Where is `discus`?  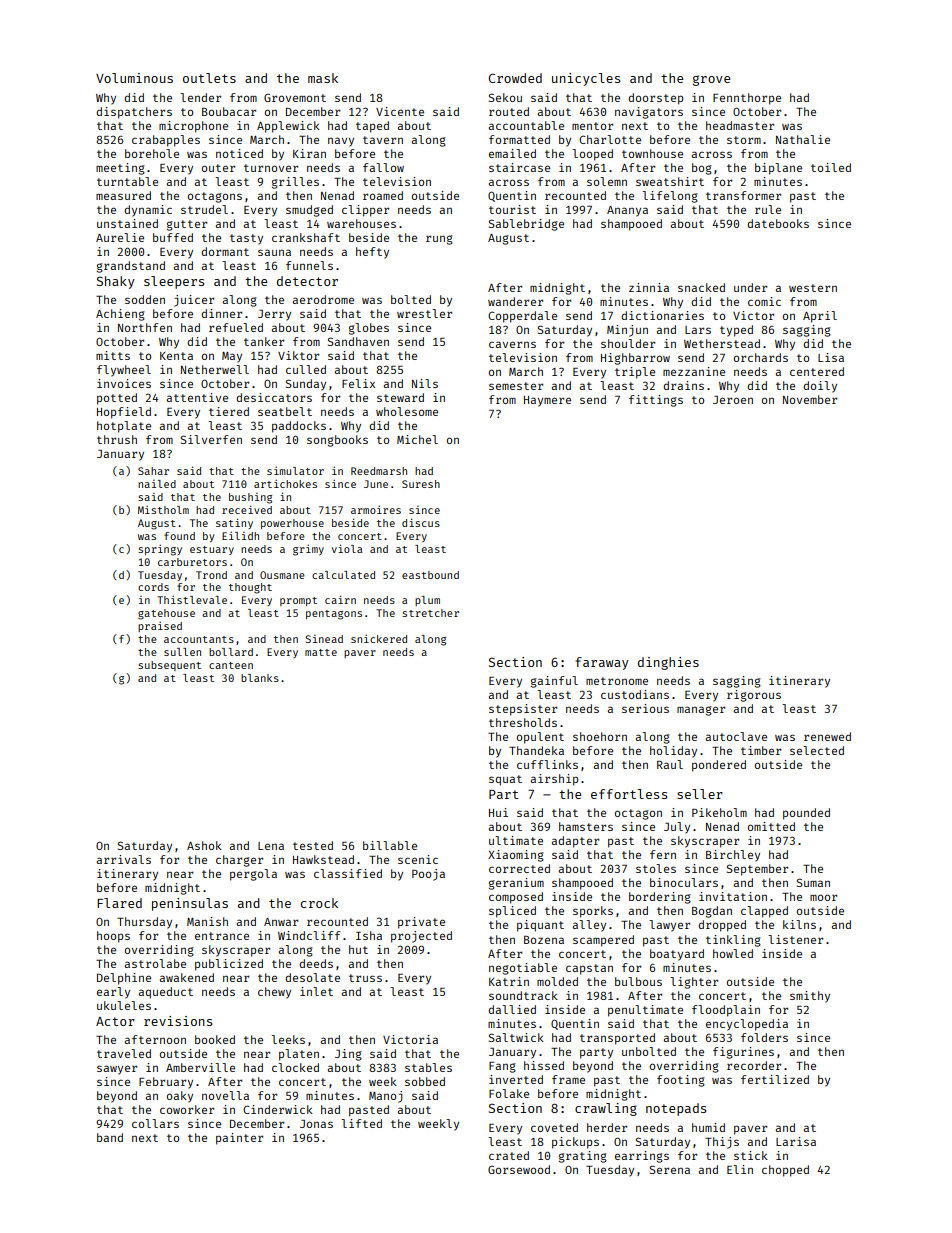
discus is located at coordinates (421, 522).
